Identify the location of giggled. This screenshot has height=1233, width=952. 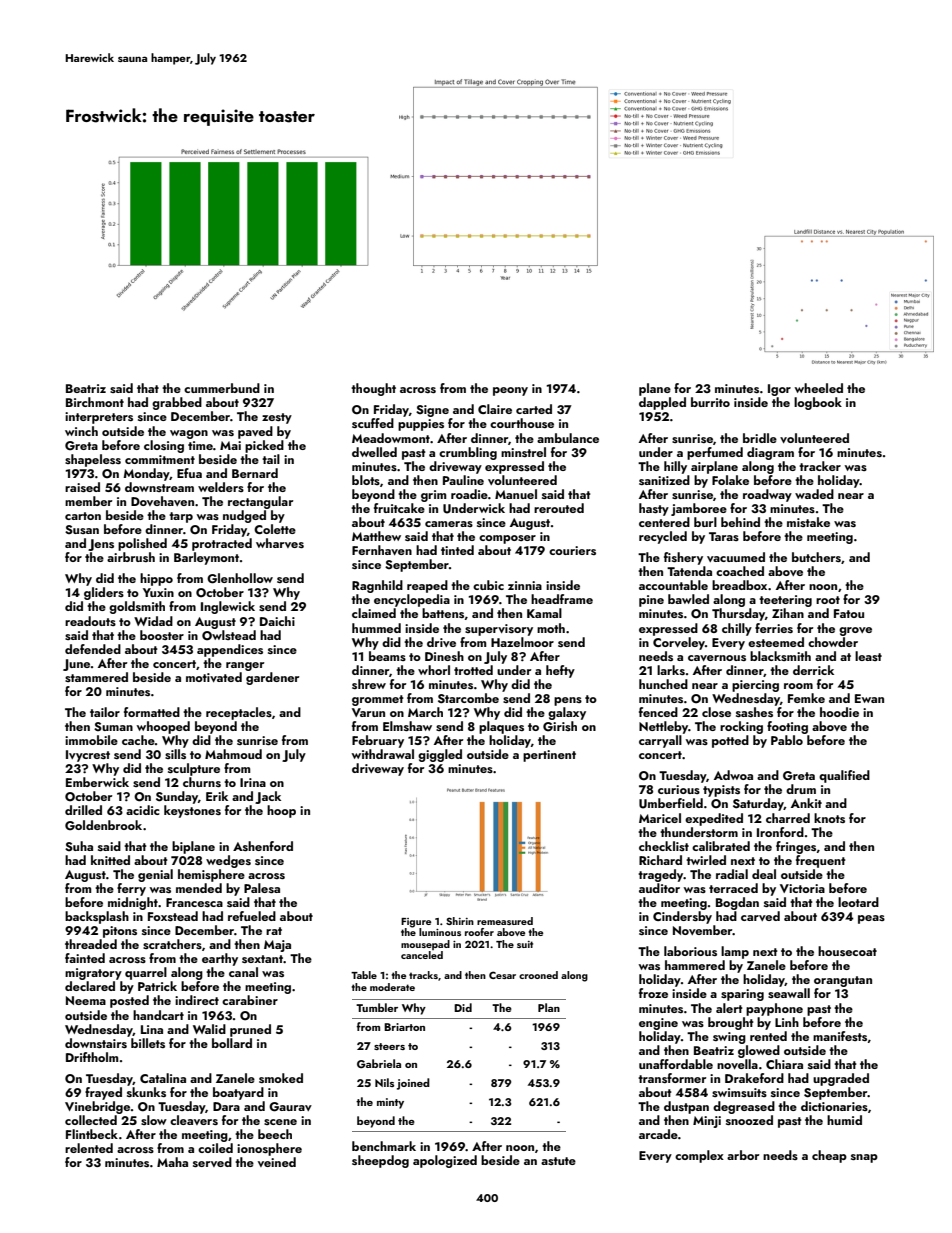
(440, 755).
